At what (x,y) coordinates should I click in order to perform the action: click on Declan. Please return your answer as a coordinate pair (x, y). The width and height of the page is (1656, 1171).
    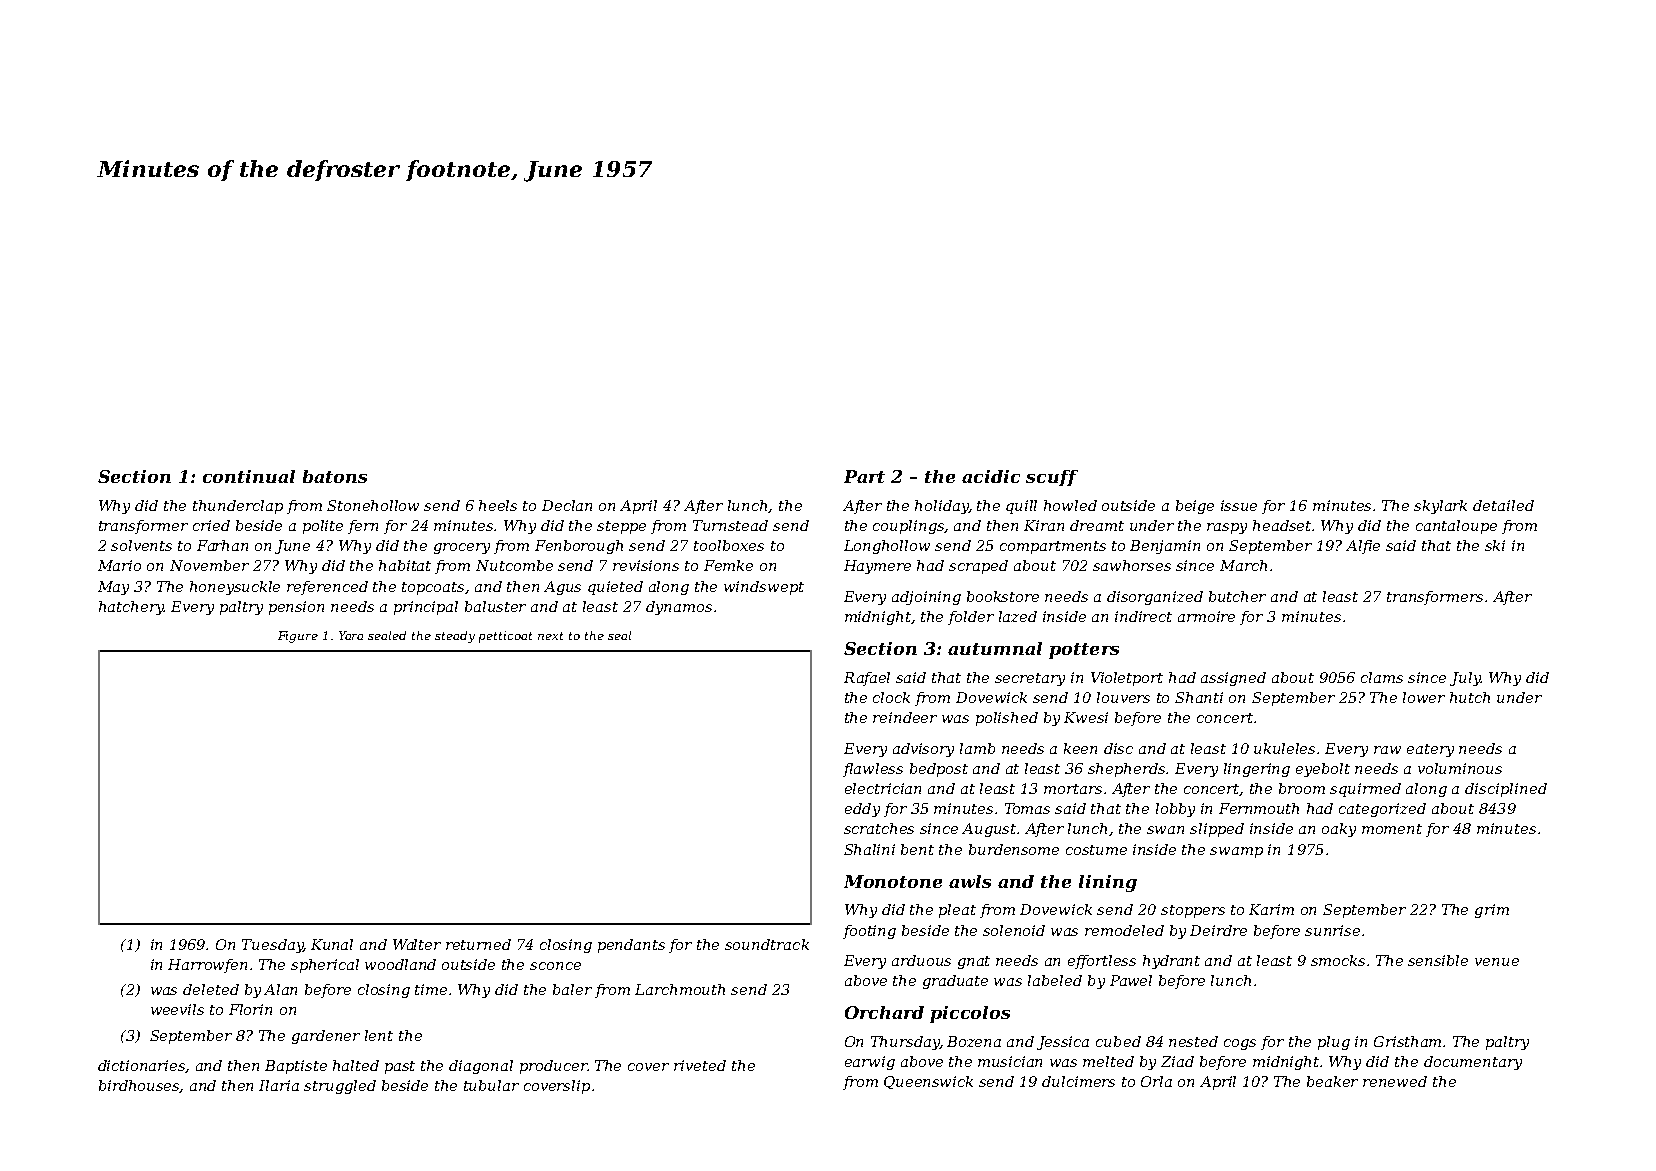
    Looking at the image, I should click on (567, 505).
